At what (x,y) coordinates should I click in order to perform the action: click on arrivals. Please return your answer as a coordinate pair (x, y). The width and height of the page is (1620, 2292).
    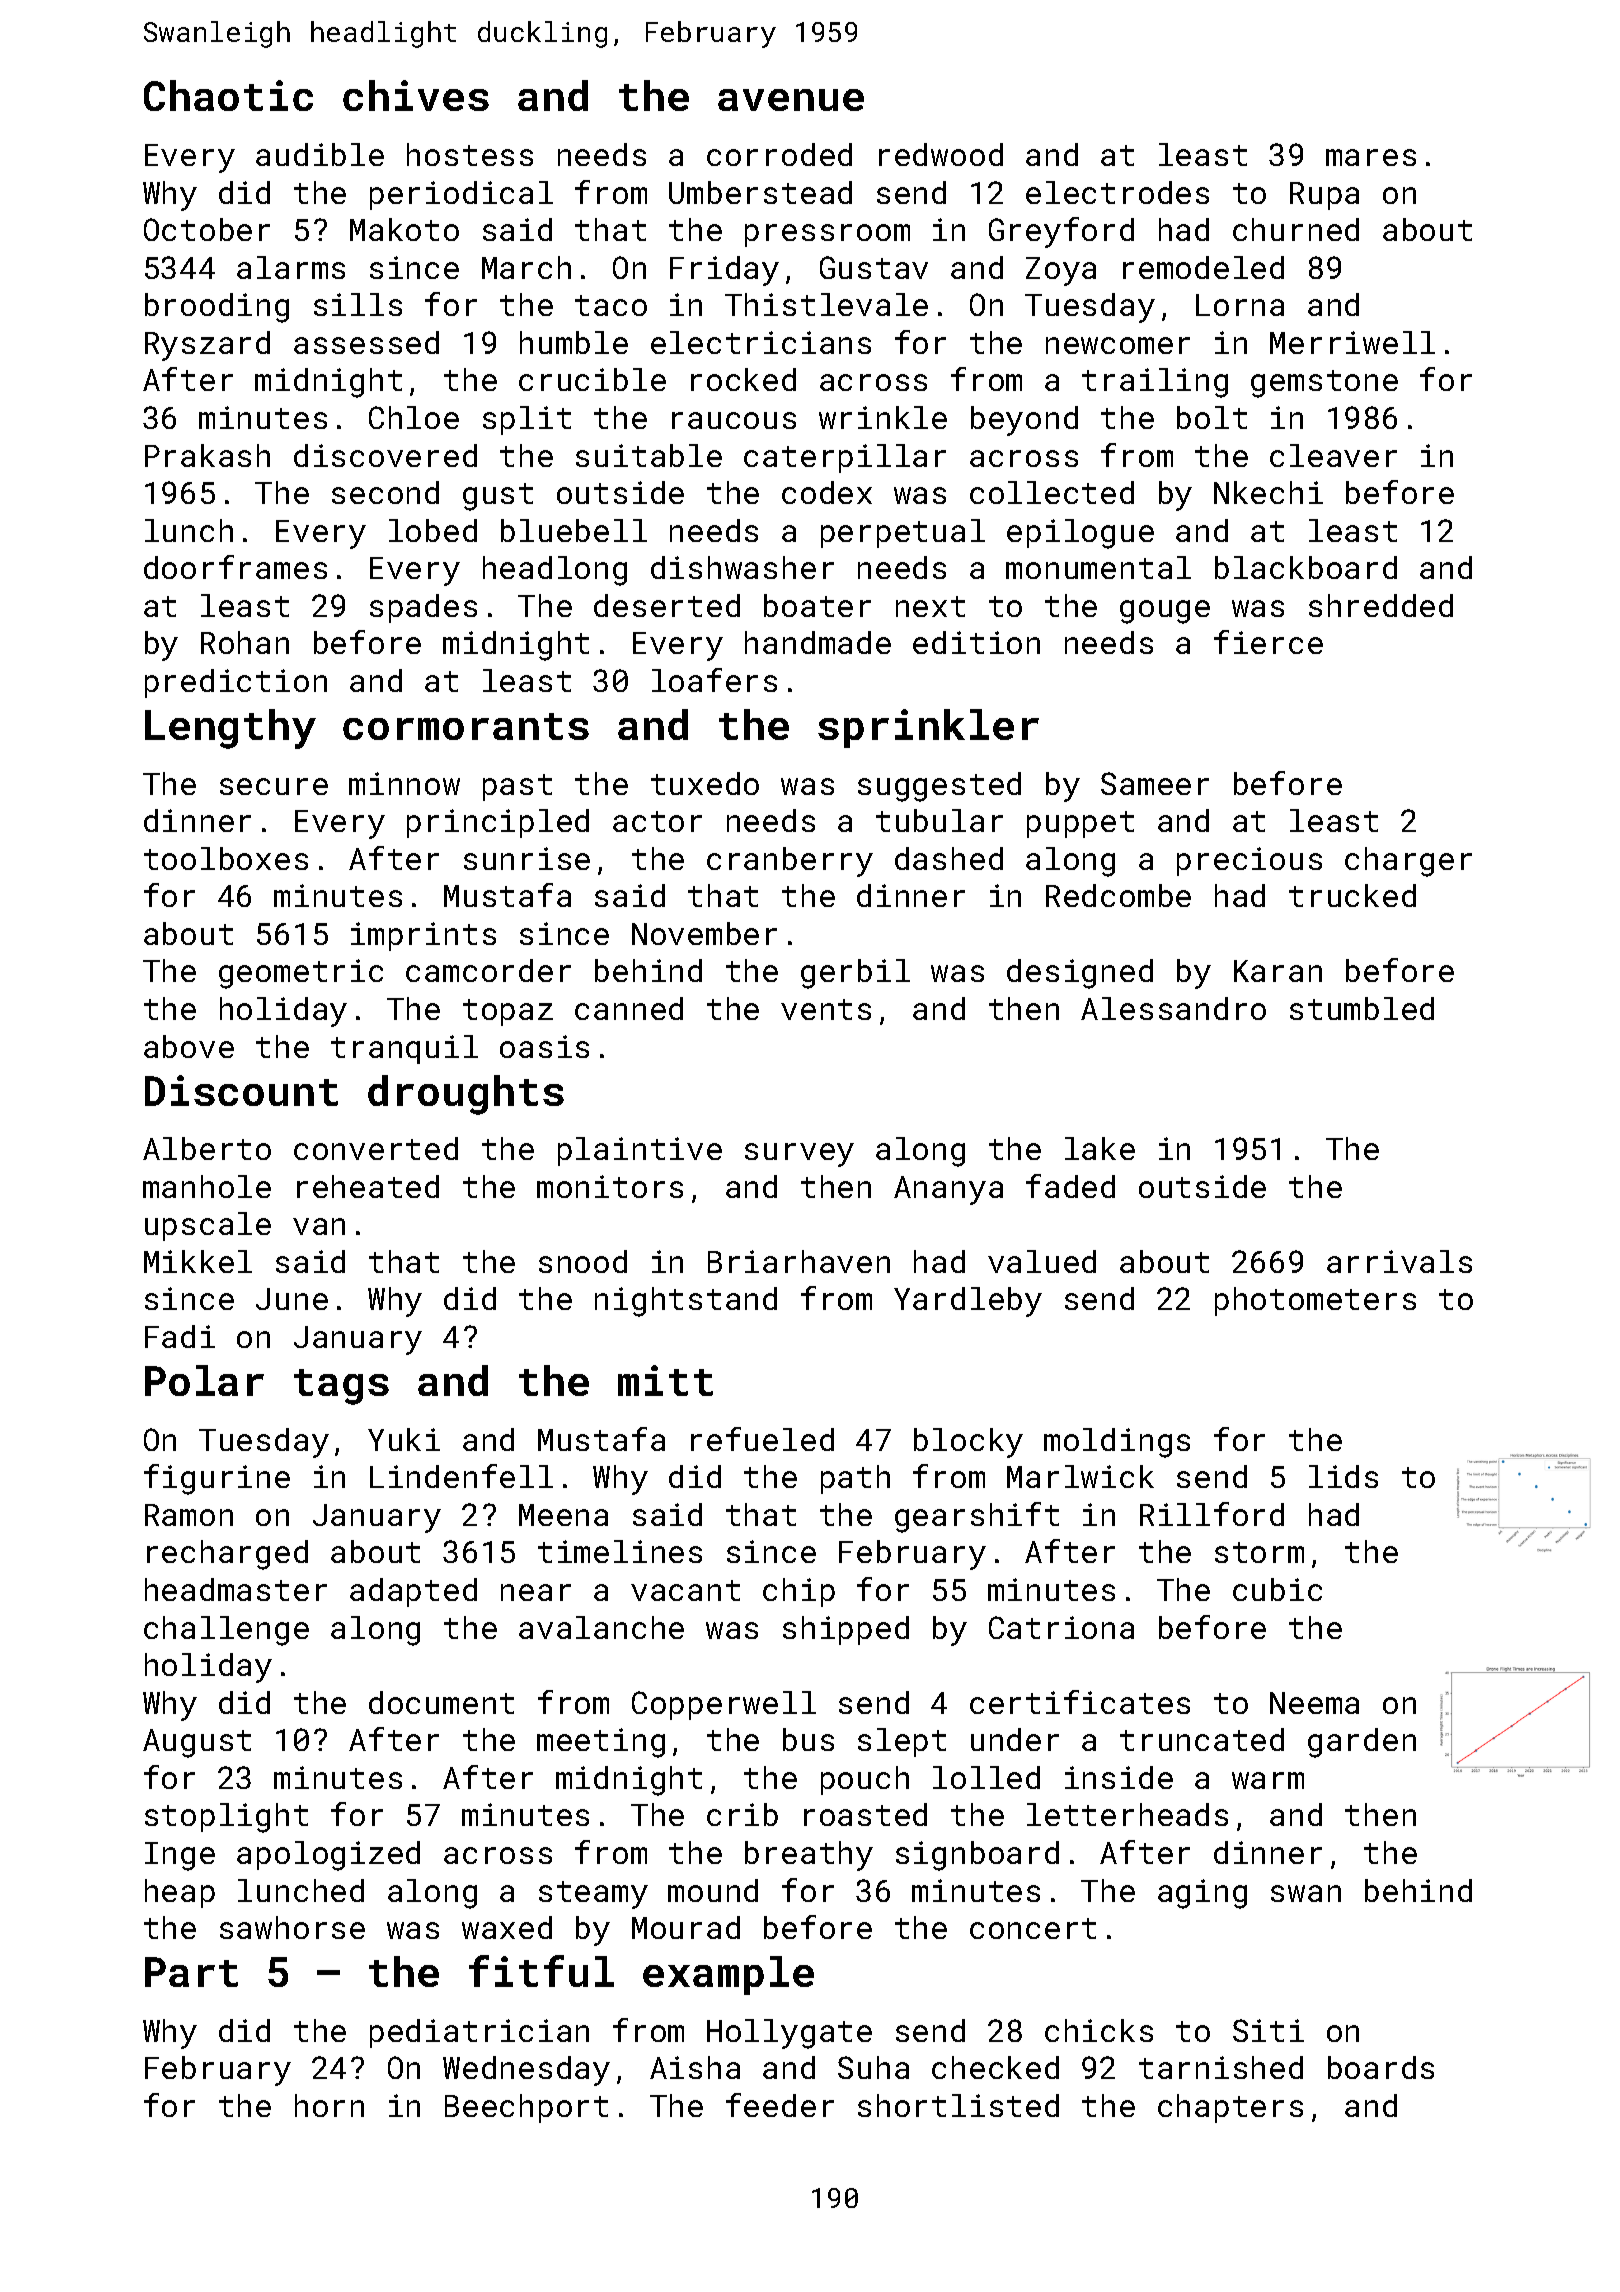
    Looking at the image, I should click on (1399, 1261).
